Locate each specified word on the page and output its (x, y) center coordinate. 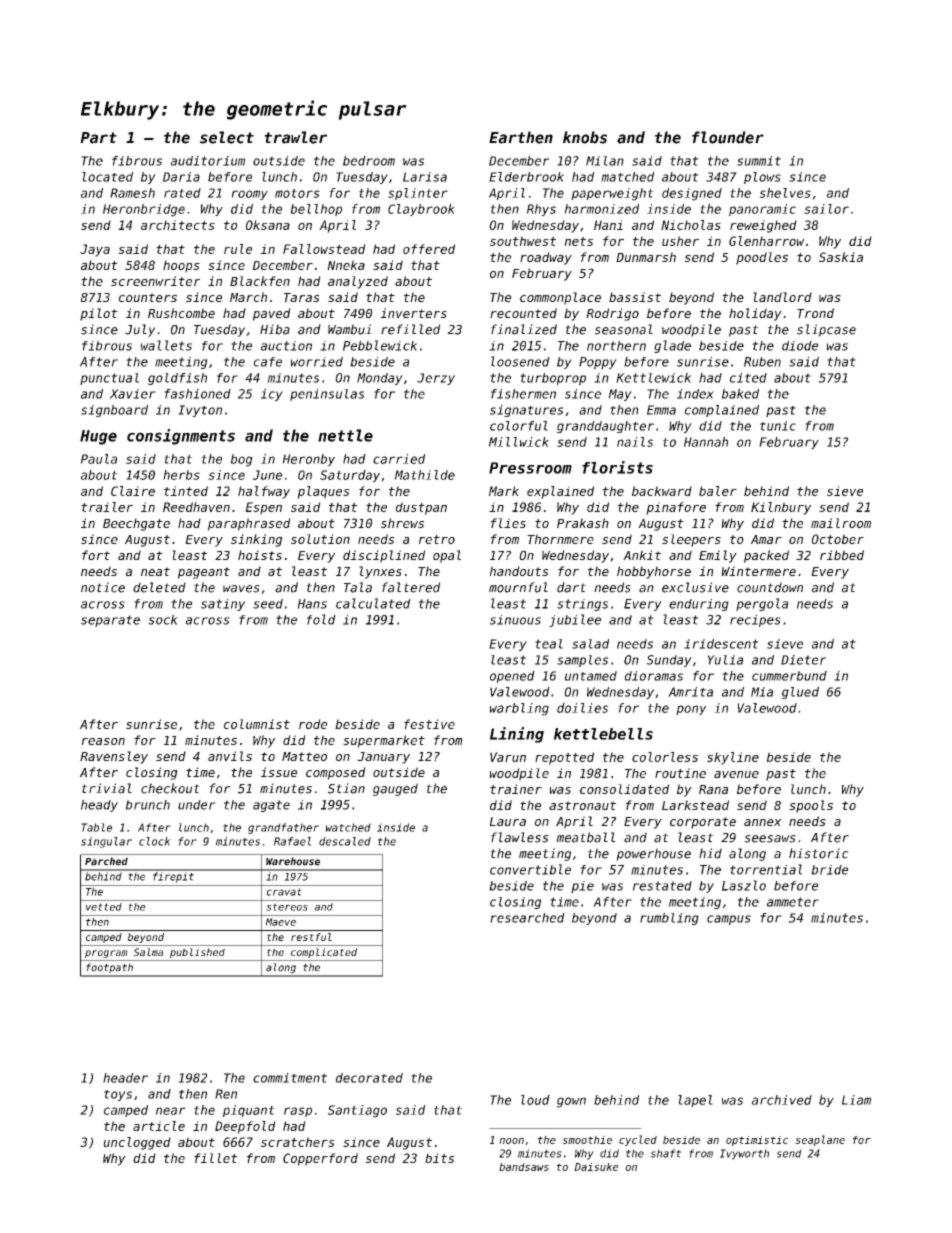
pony (691, 710)
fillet (215, 1158)
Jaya (95, 250)
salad (590, 644)
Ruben (762, 362)
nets (579, 241)
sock (163, 620)
